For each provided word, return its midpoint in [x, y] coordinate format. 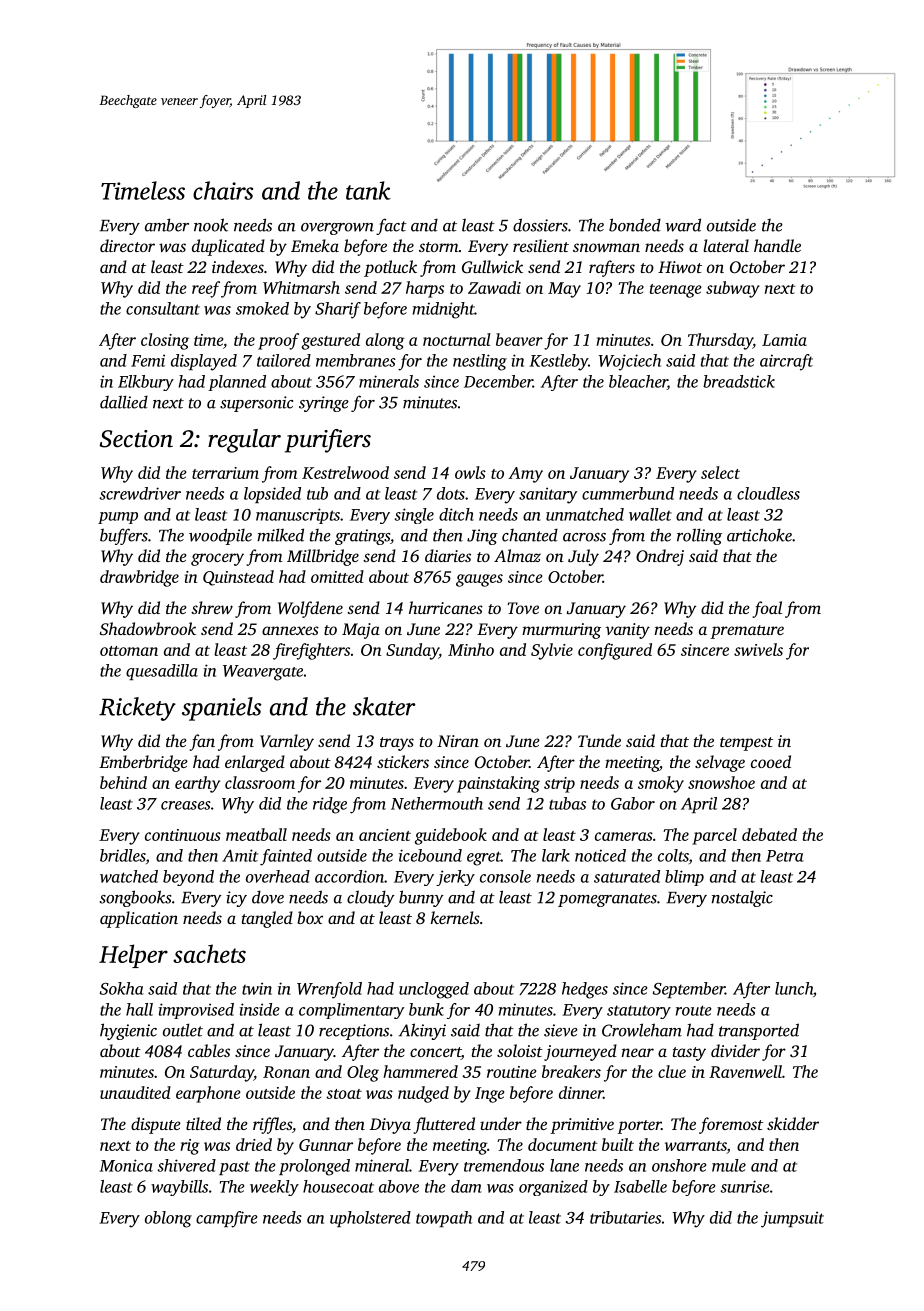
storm [439, 247]
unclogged [434, 990]
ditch [456, 514]
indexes [238, 266]
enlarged [255, 763]
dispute [156, 1125]
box [310, 917]
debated [769, 834]
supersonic [256, 404]
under [501, 1123]
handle [777, 245]
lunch [794, 988]
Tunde [599, 740]
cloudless [768, 493]
